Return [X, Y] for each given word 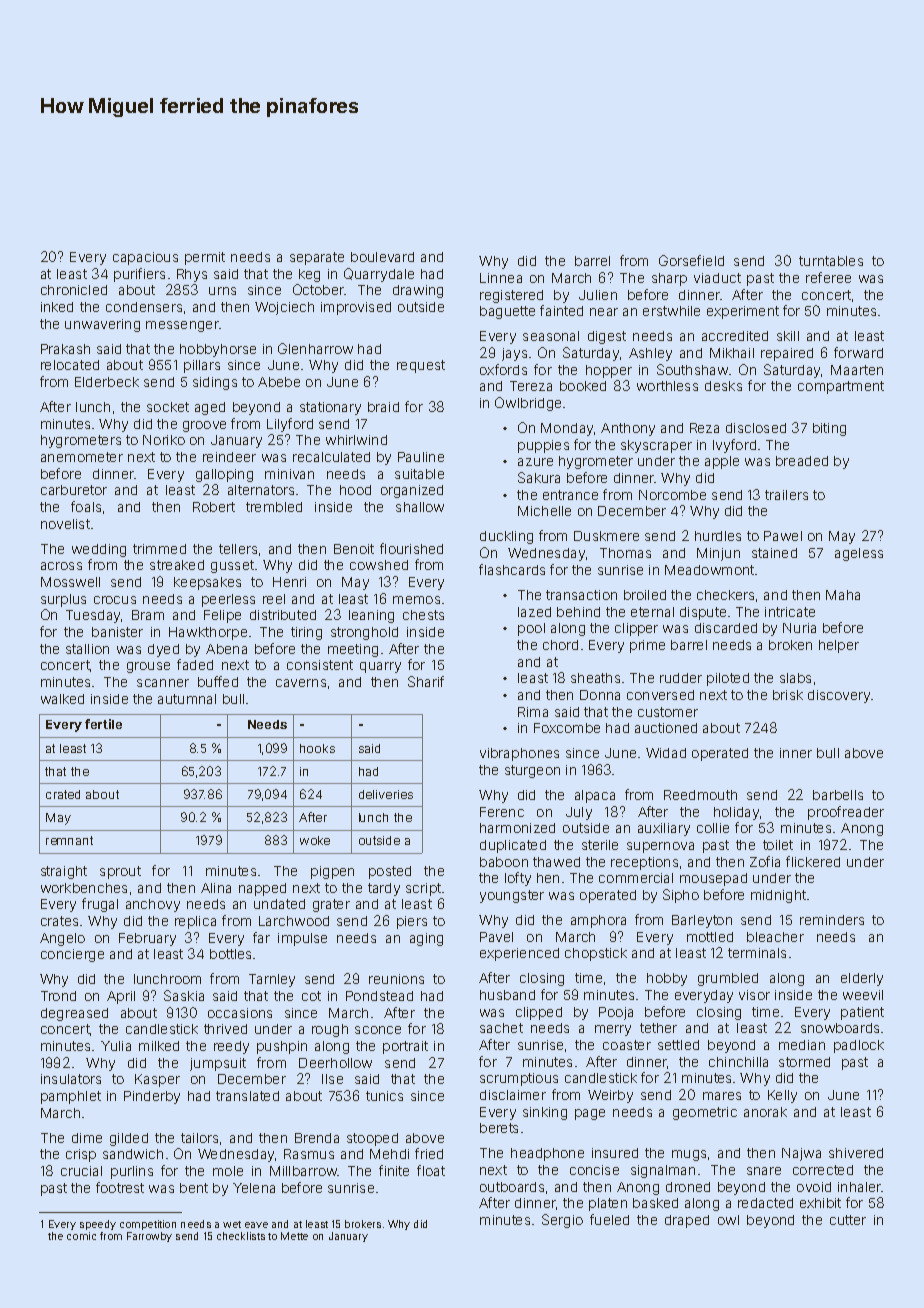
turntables [831, 261]
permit [205, 258]
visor [754, 995]
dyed [163, 650]
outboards [512, 1187]
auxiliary [664, 829]
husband [507, 995]
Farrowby [149, 1237]
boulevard [382, 257]
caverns [301, 683]
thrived [225, 1029]
